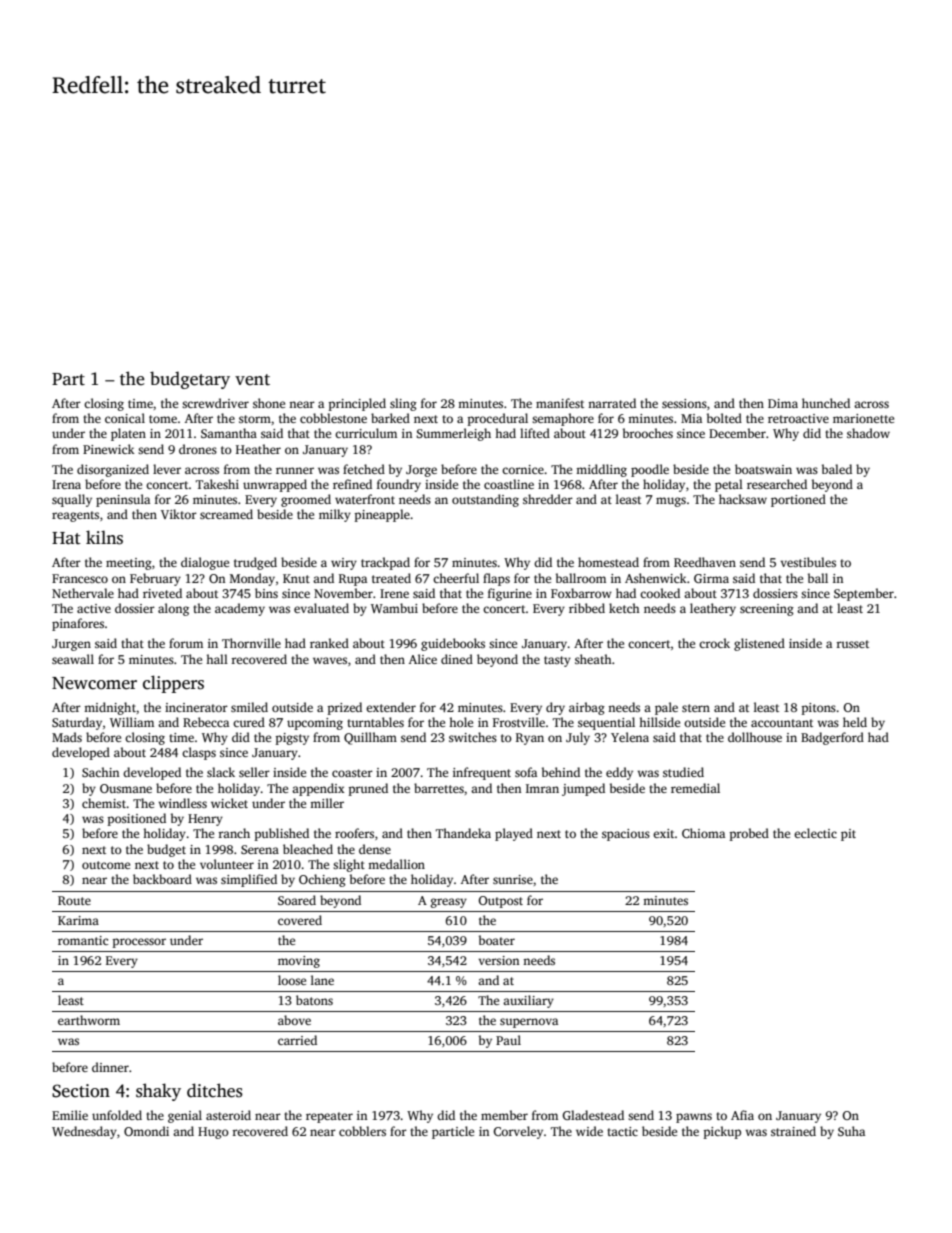 Image resolution: width=952 pixels, height=1233 pixels. Describe the element at coordinates (71, 645) in the image. I see `Jurgen` at that location.
